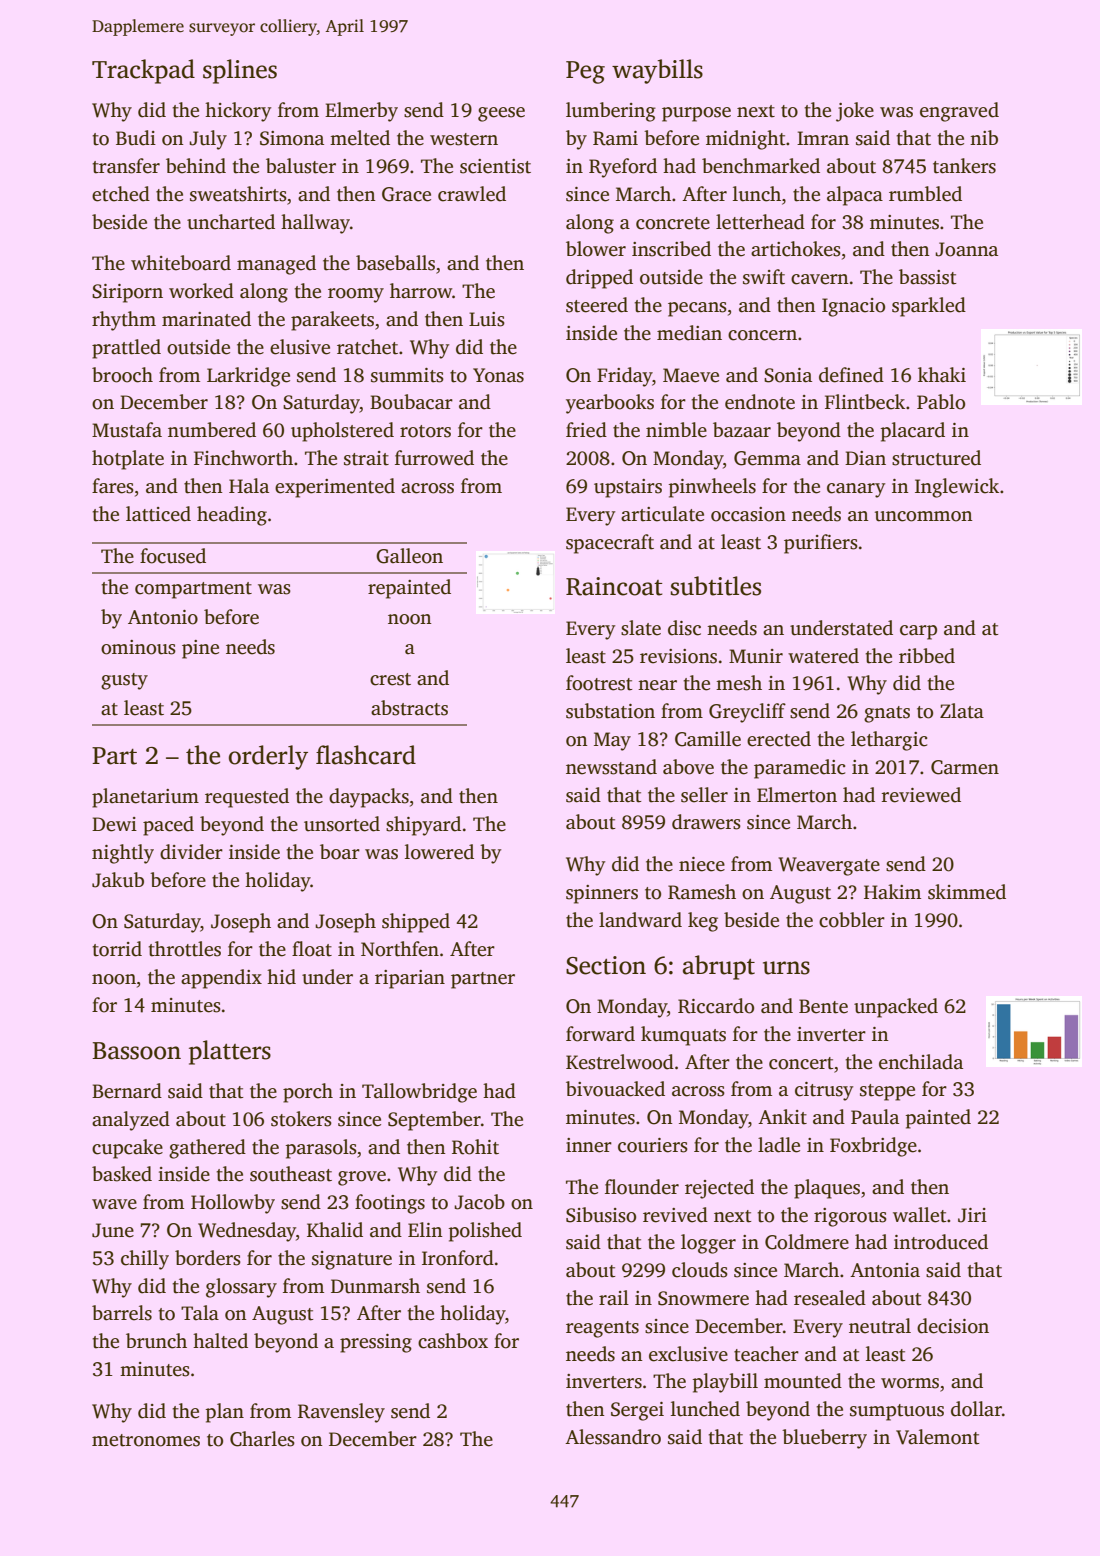  I want to click on enchilada, so click(921, 1062).
